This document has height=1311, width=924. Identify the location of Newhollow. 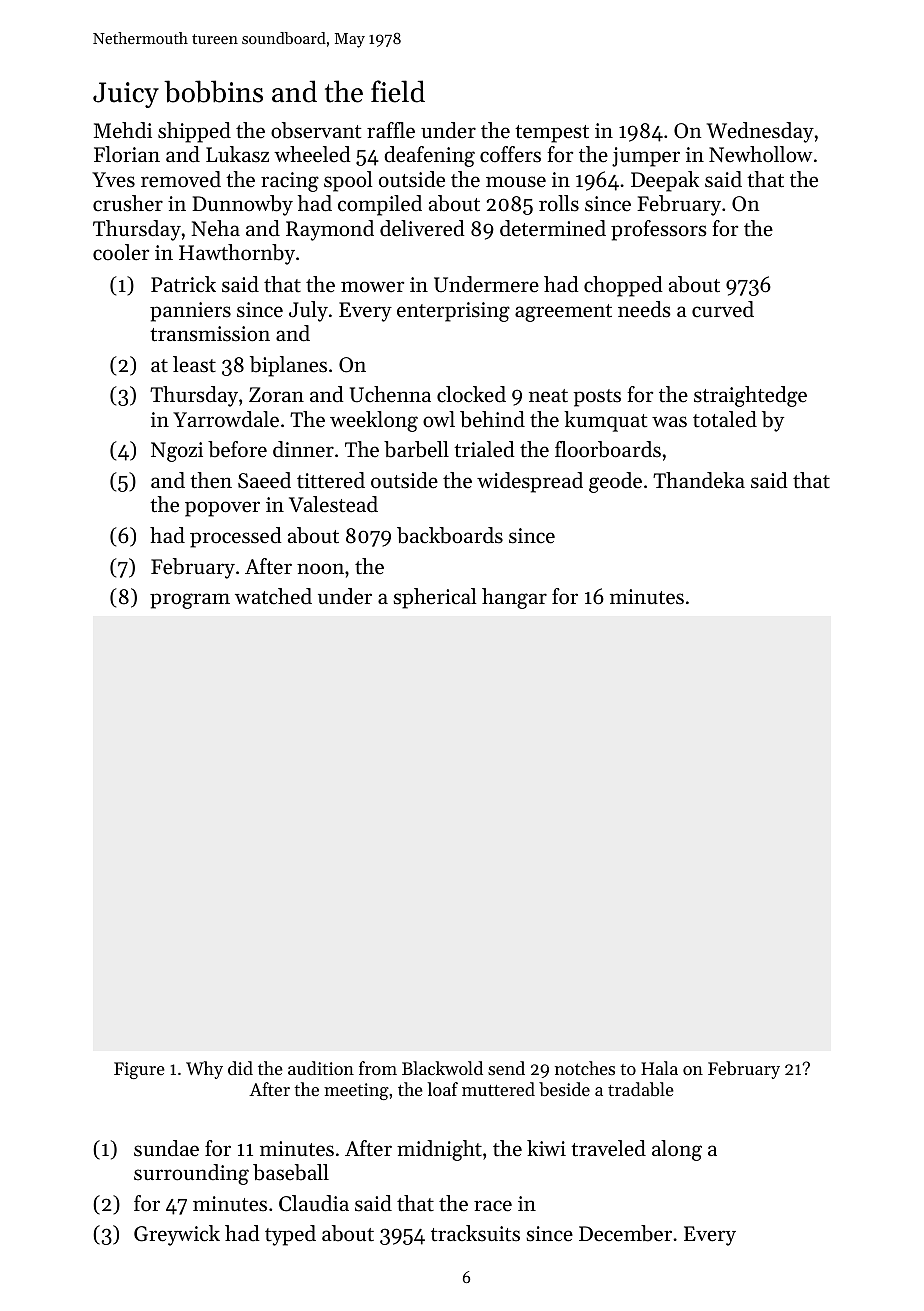
(761, 154).
